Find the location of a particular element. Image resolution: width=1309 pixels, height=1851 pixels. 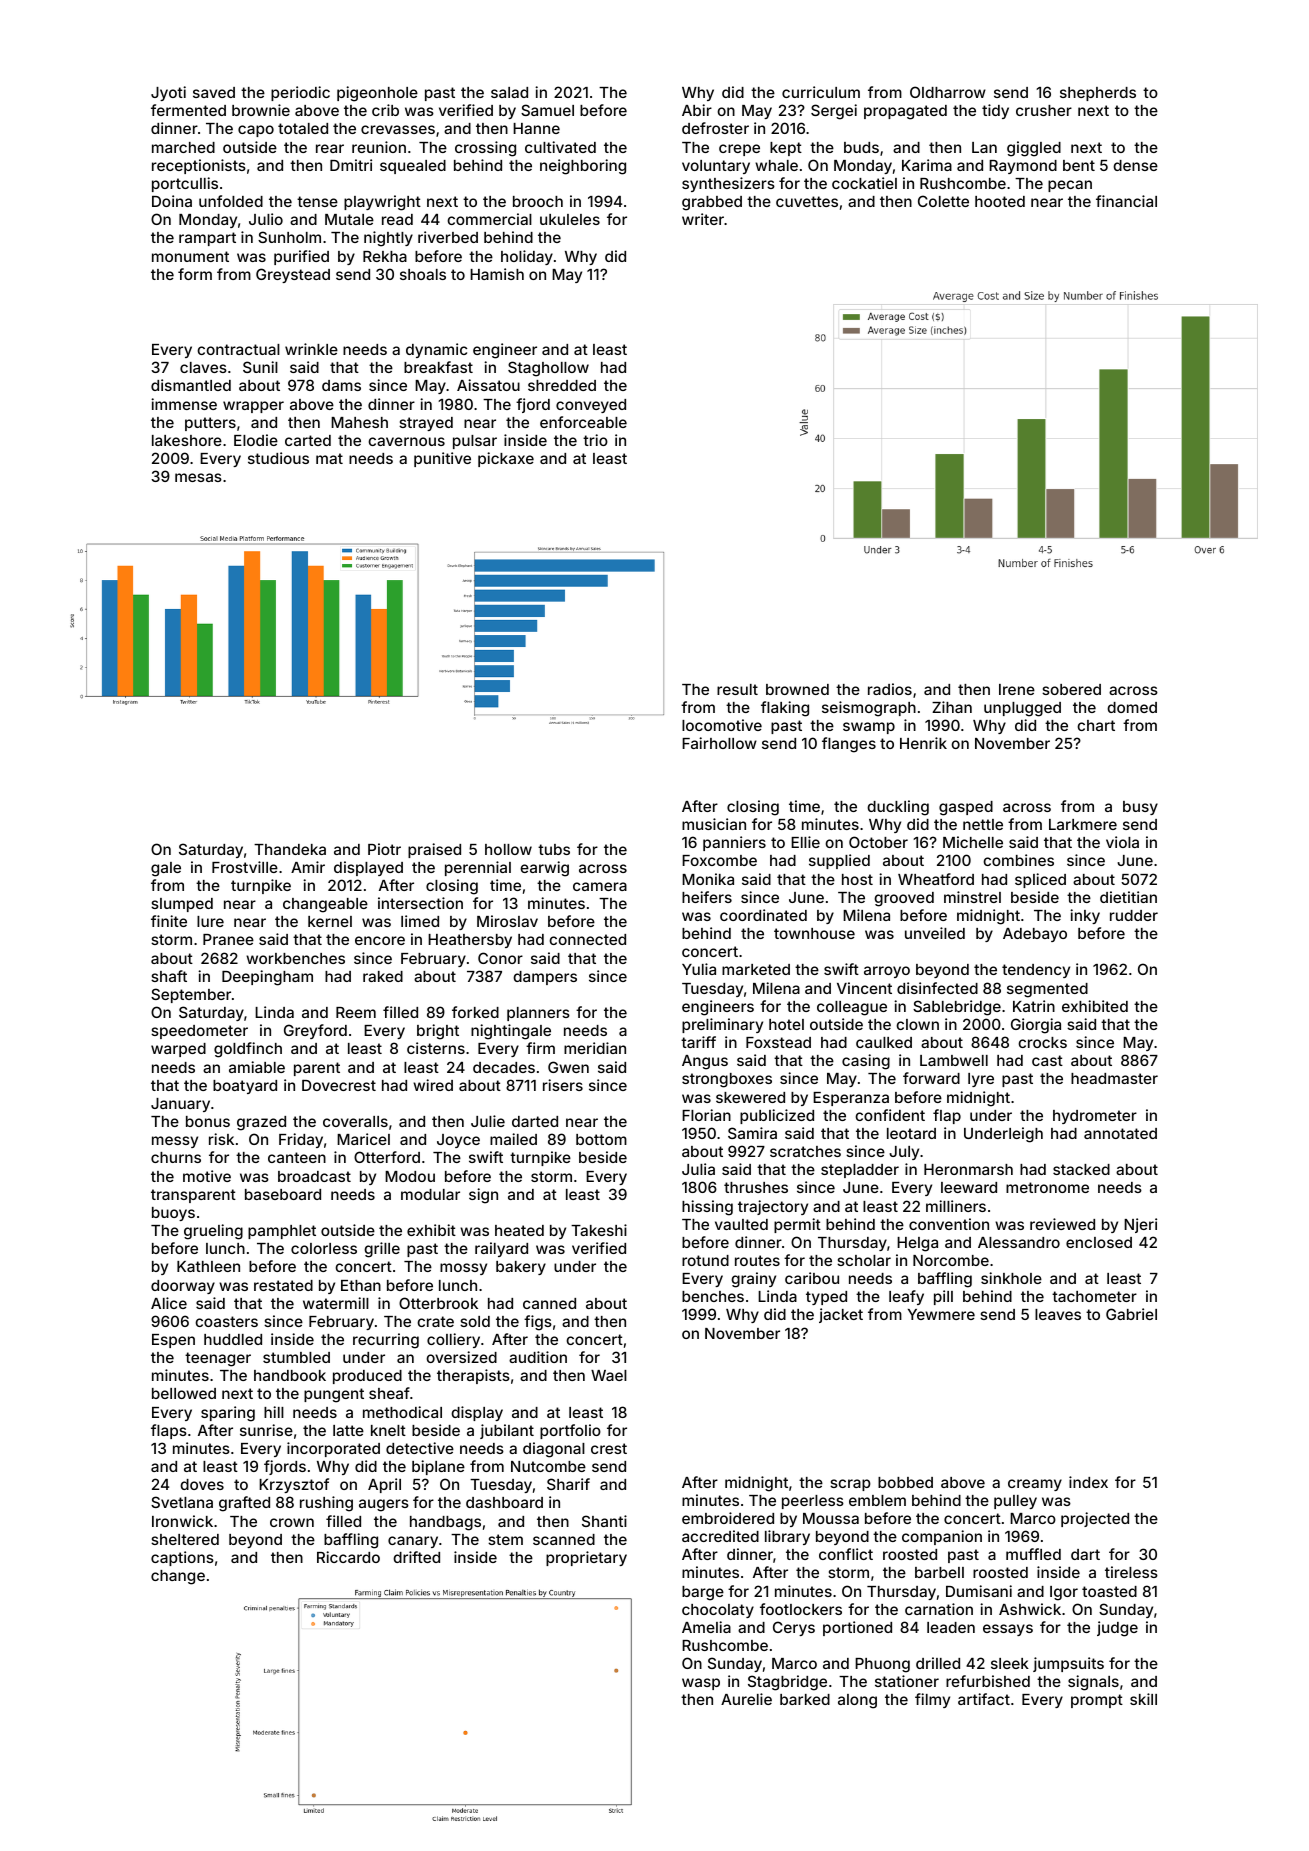

Jyoti is located at coordinates (168, 93).
